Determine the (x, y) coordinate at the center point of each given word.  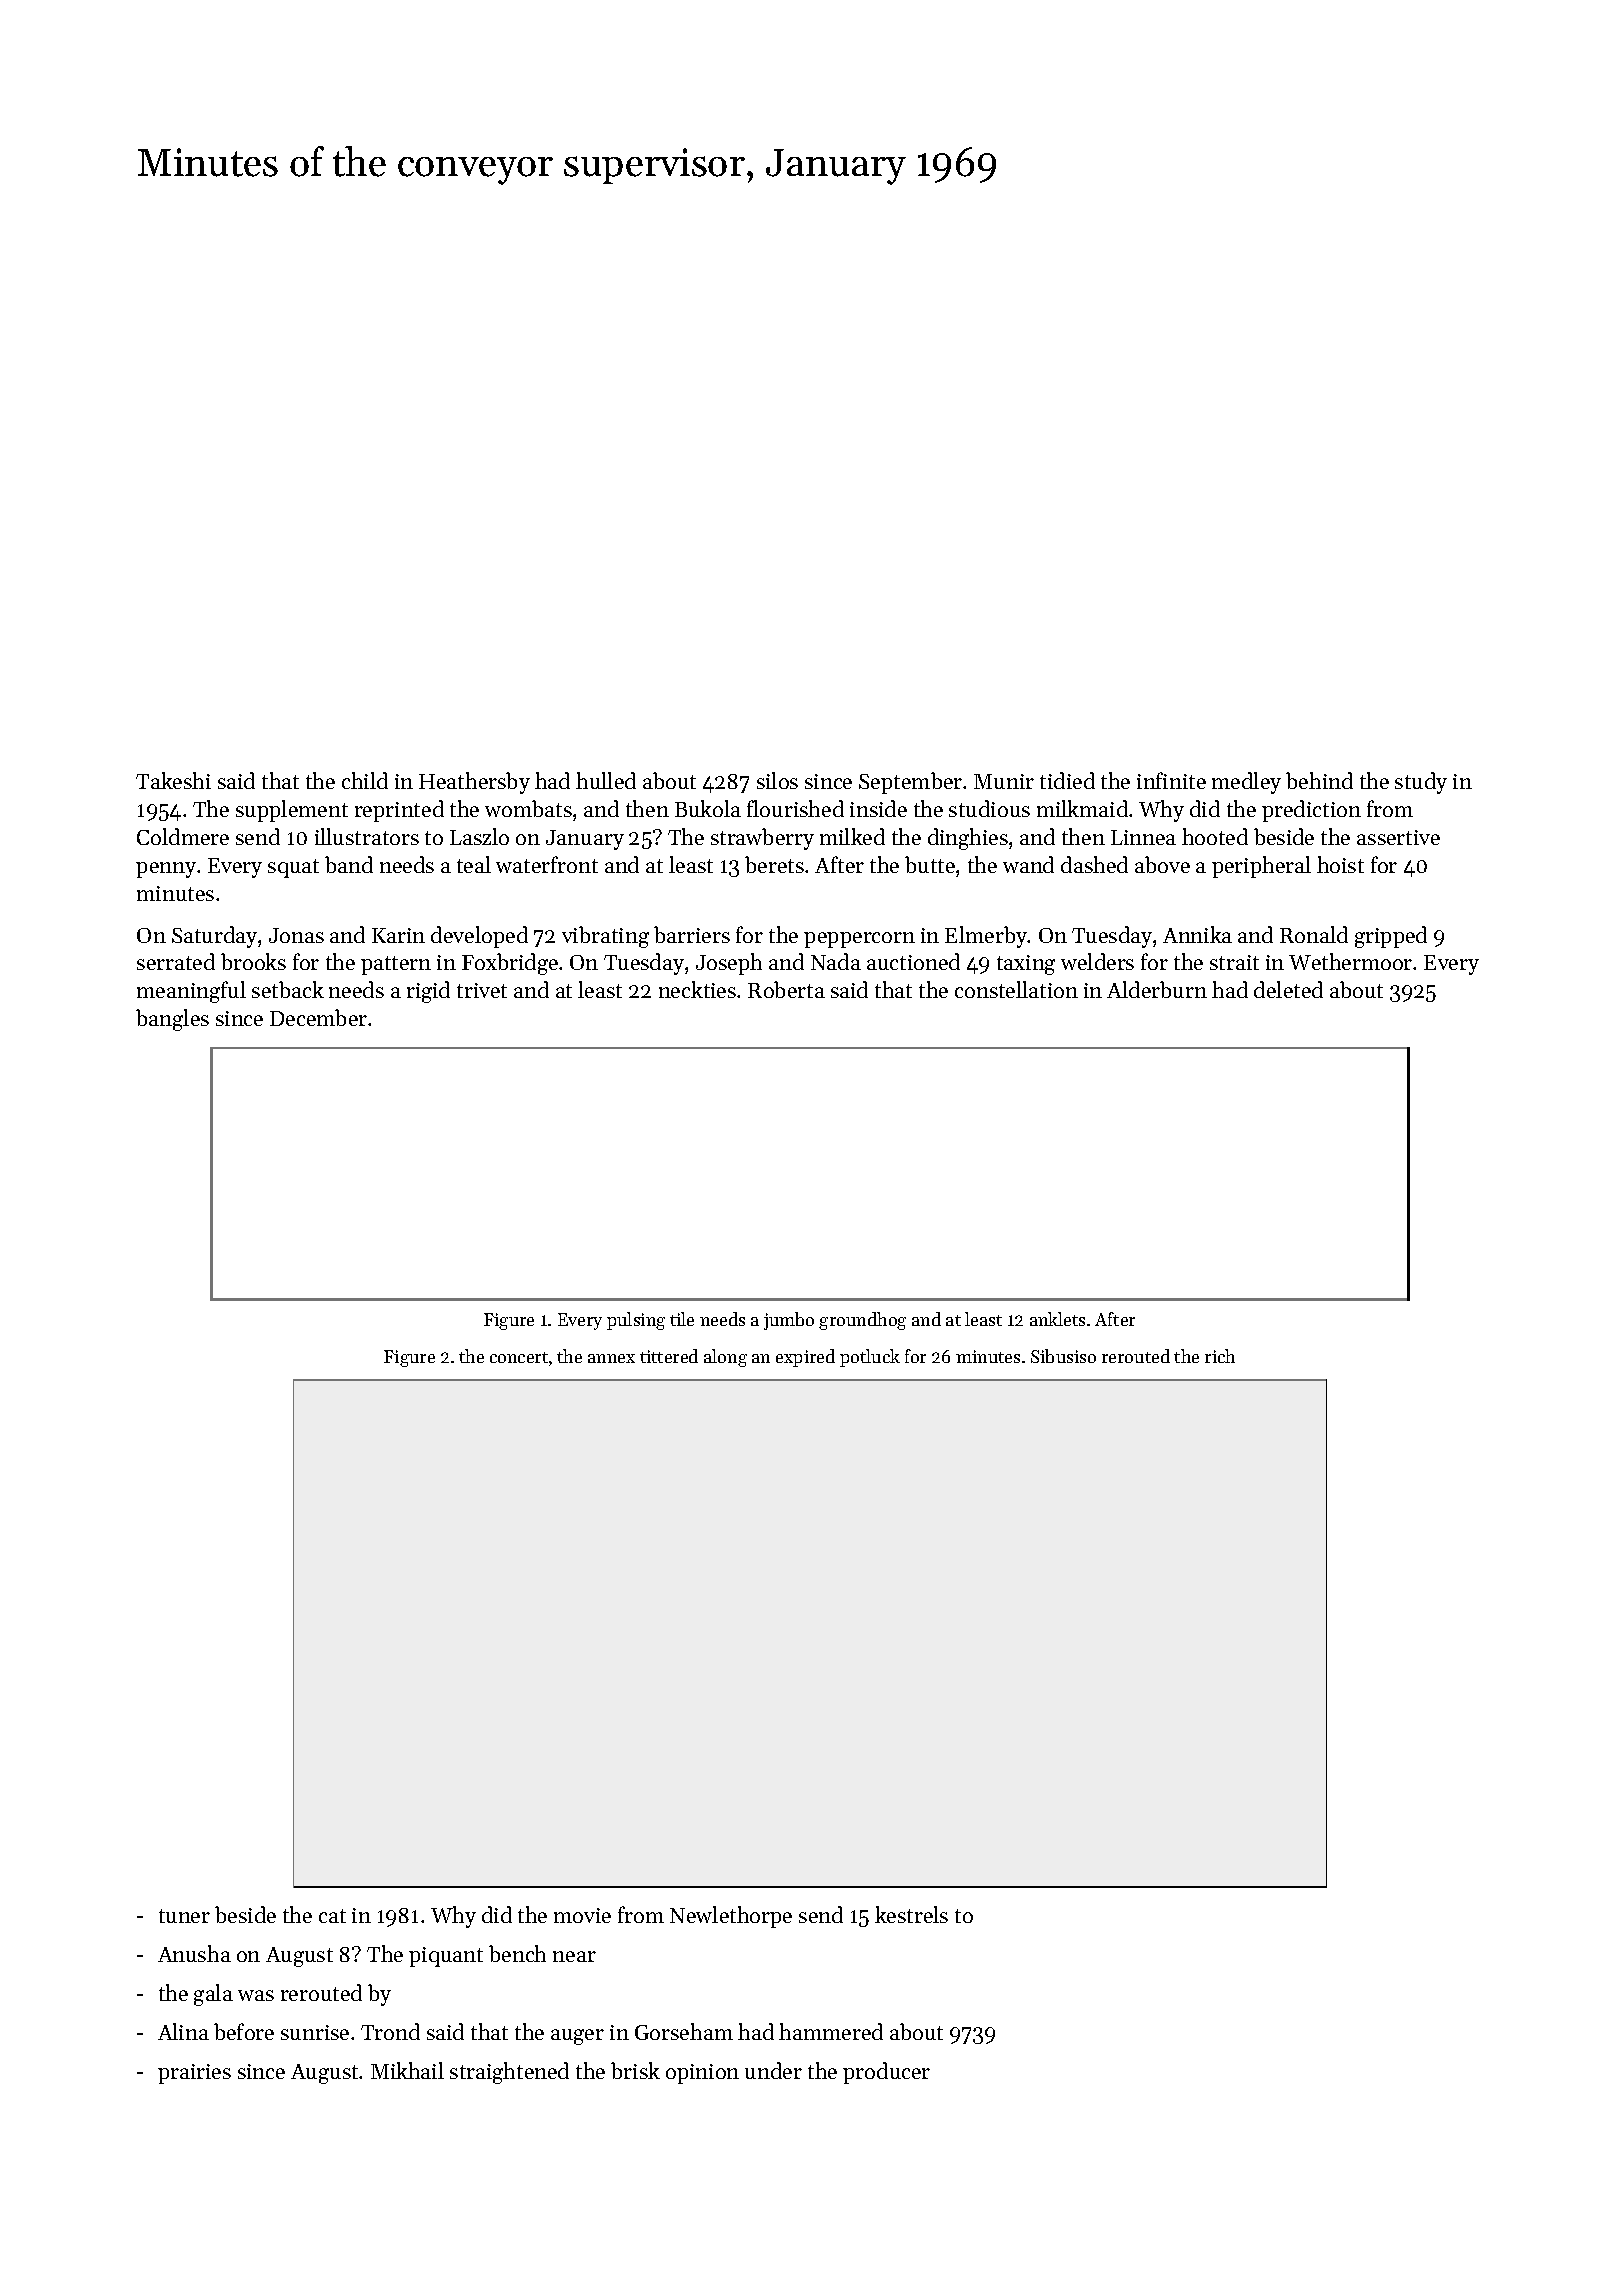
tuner (184, 1916)
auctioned (913, 961)
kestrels (911, 1914)
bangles (172, 1020)
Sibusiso (1063, 1356)
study (1421, 783)
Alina (183, 2031)
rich (1220, 1356)
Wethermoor (1350, 961)
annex (611, 1358)
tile (682, 1319)
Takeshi (173, 780)
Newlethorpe (731, 1917)
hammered (831, 2031)
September (910, 783)
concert (519, 1357)
